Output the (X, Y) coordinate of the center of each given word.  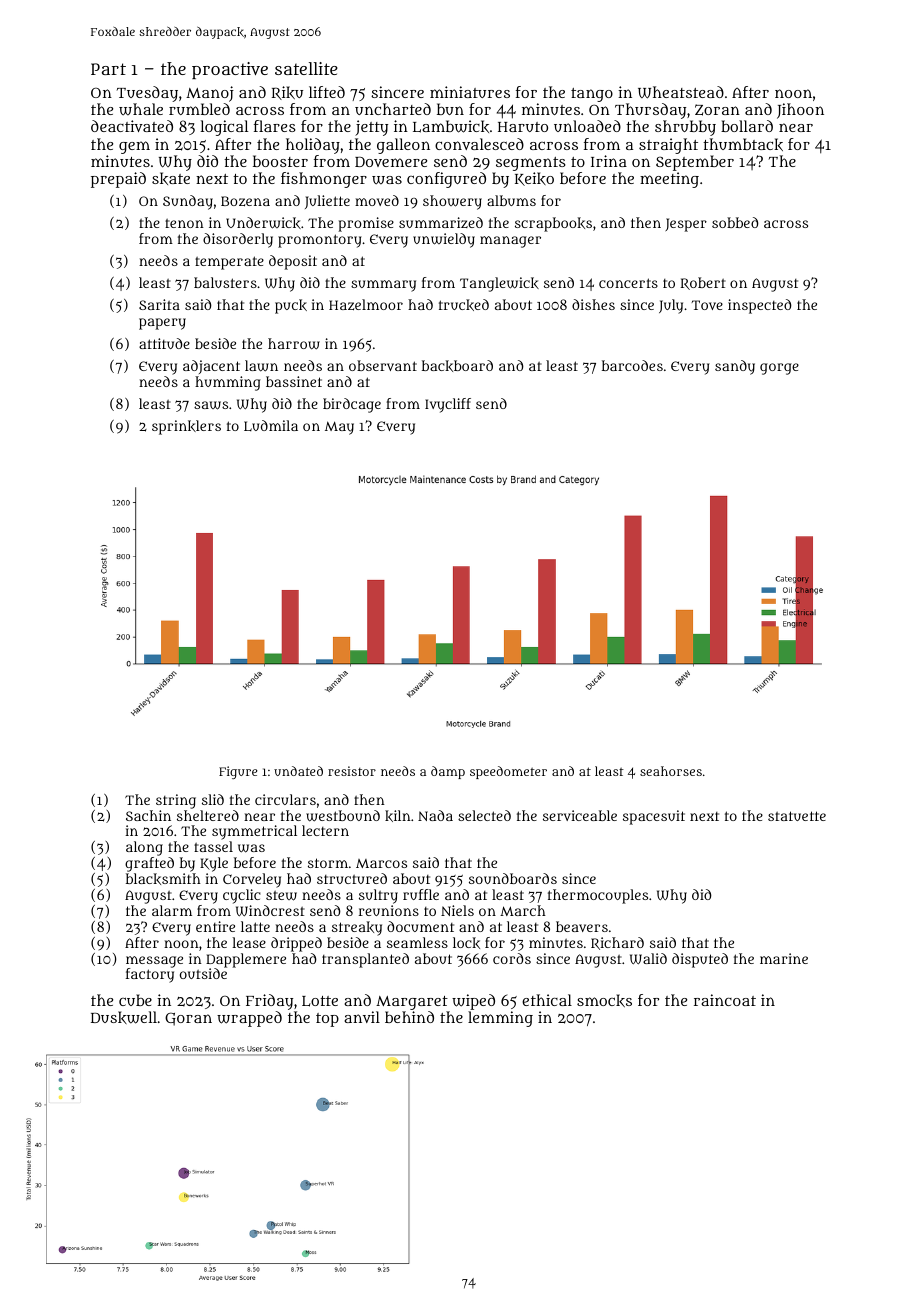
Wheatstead (681, 92)
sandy (735, 367)
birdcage (352, 405)
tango (592, 95)
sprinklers (186, 427)
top (327, 1020)
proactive (230, 70)
